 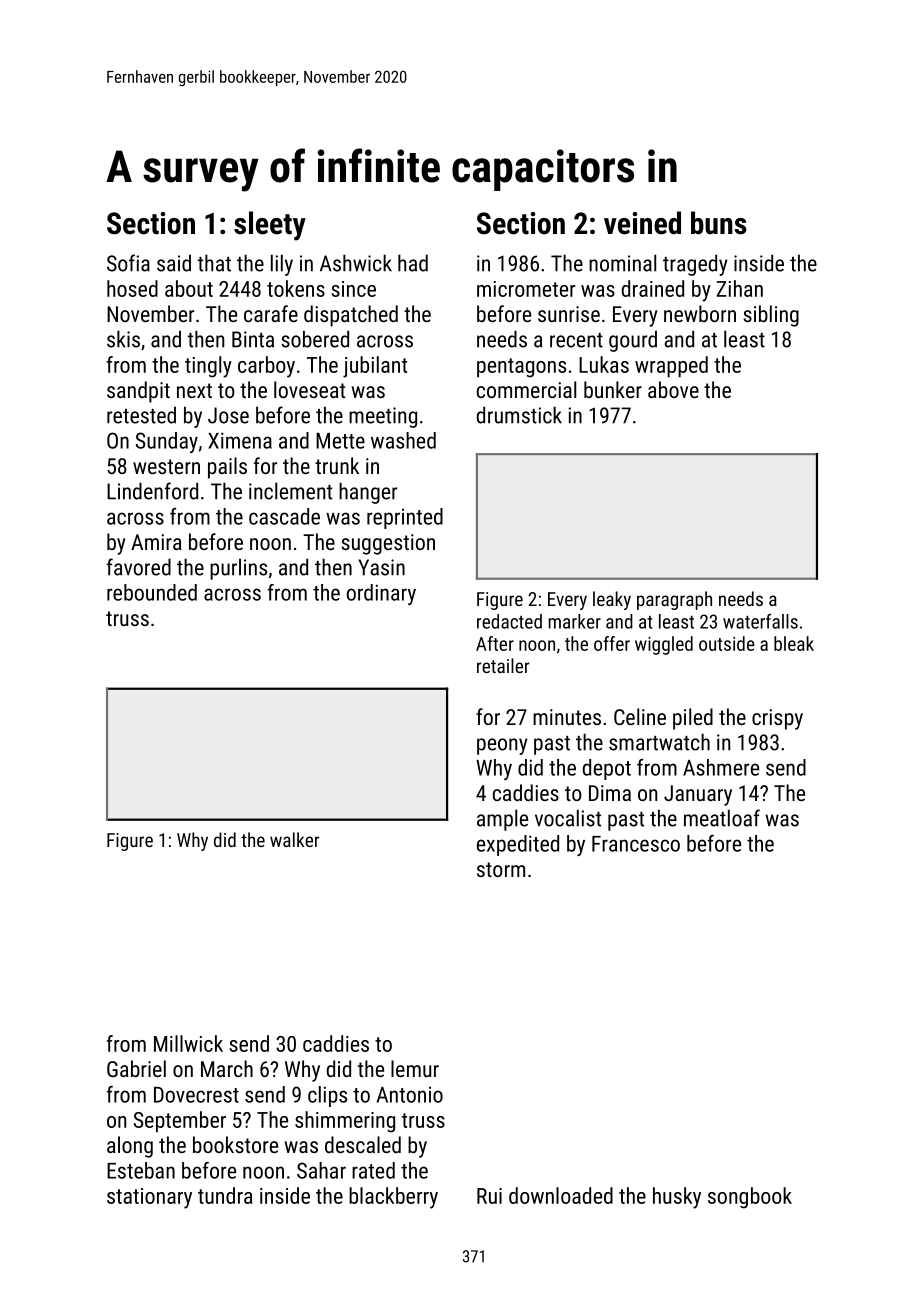 I want to click on drumstick, so click(x=519, y=415).
